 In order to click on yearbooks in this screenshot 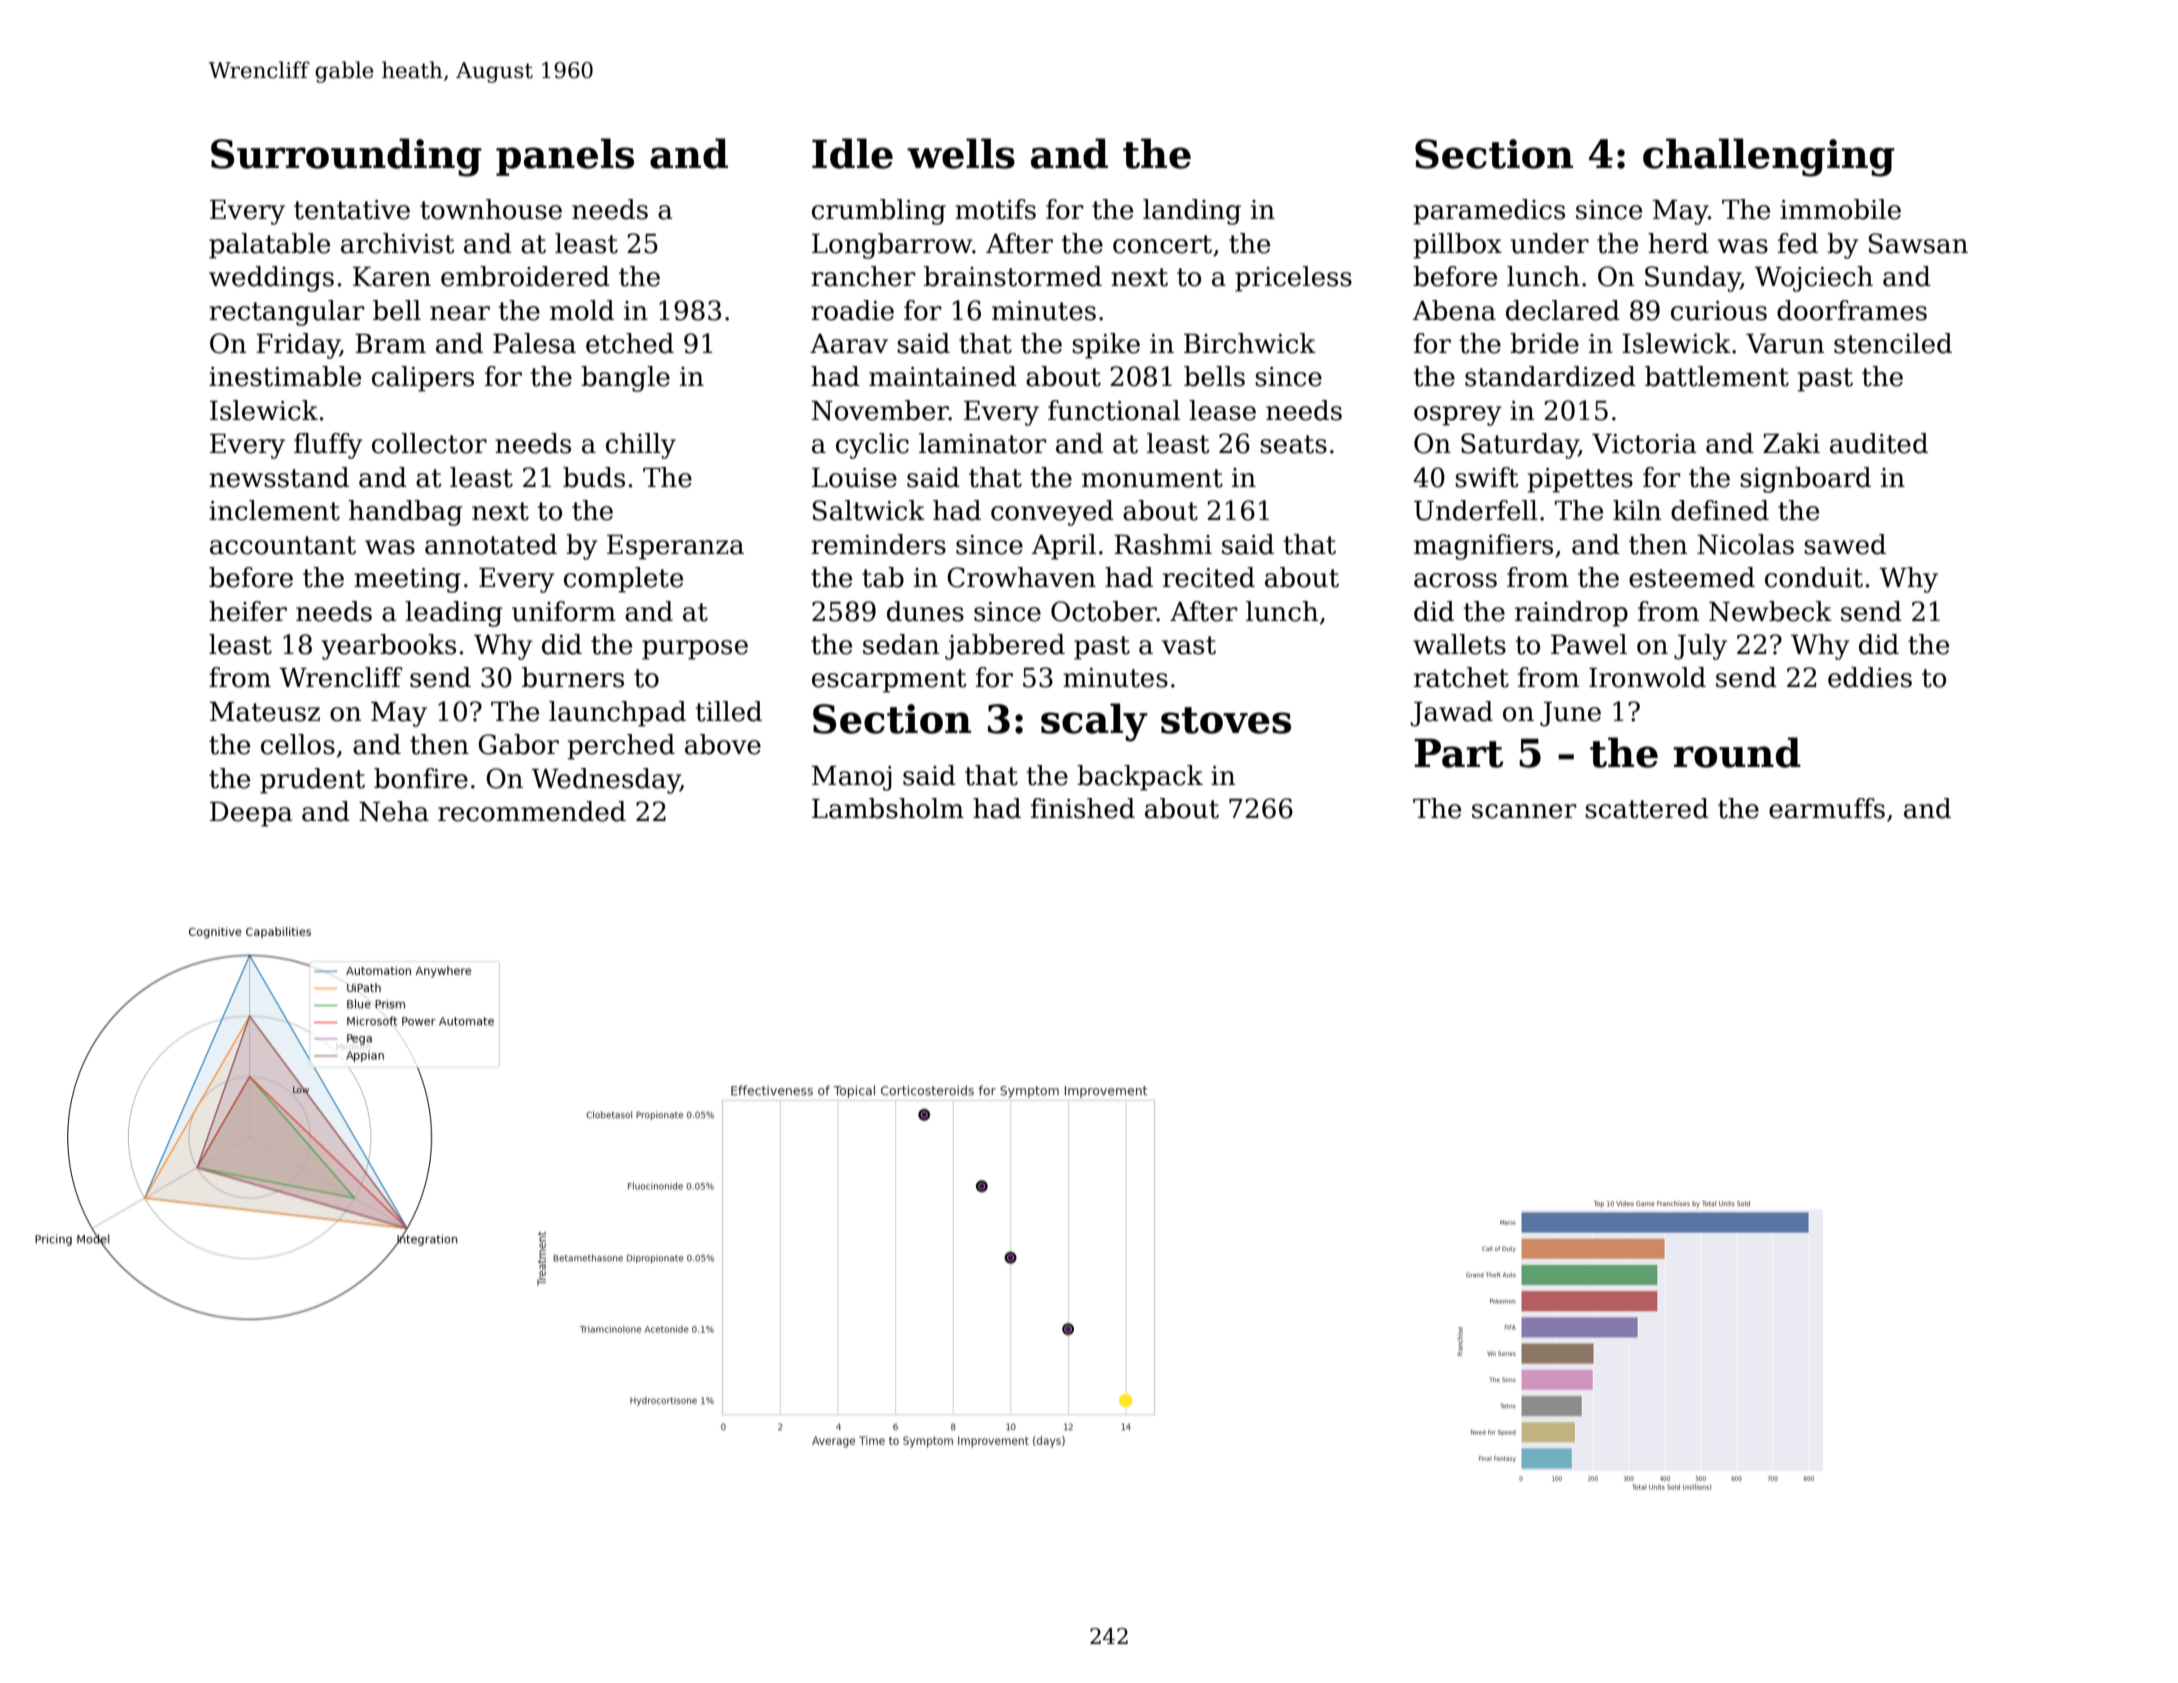, I will do `click(388, 647)`.
